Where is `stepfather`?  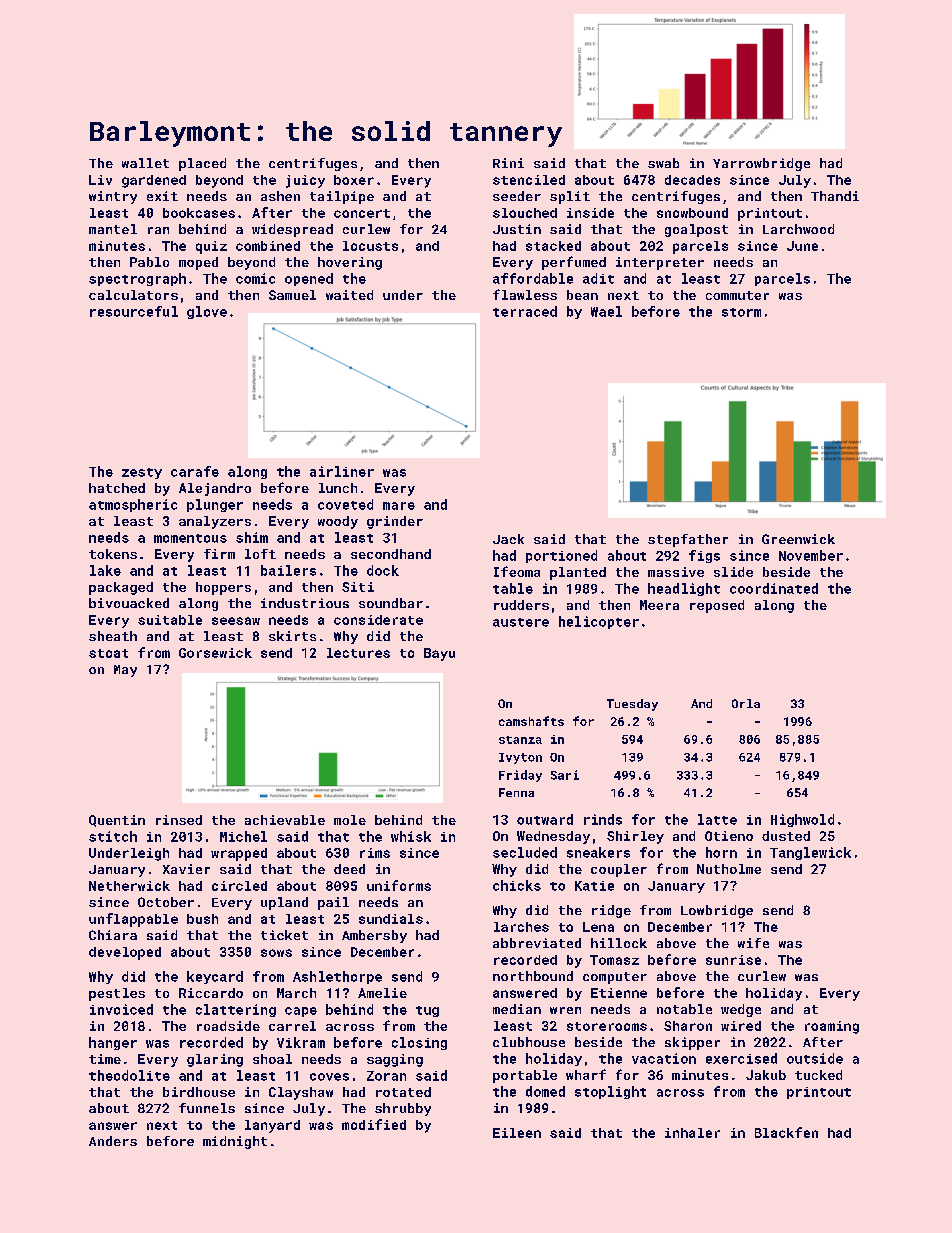
stepfather is located at coordinates (688, 540).
